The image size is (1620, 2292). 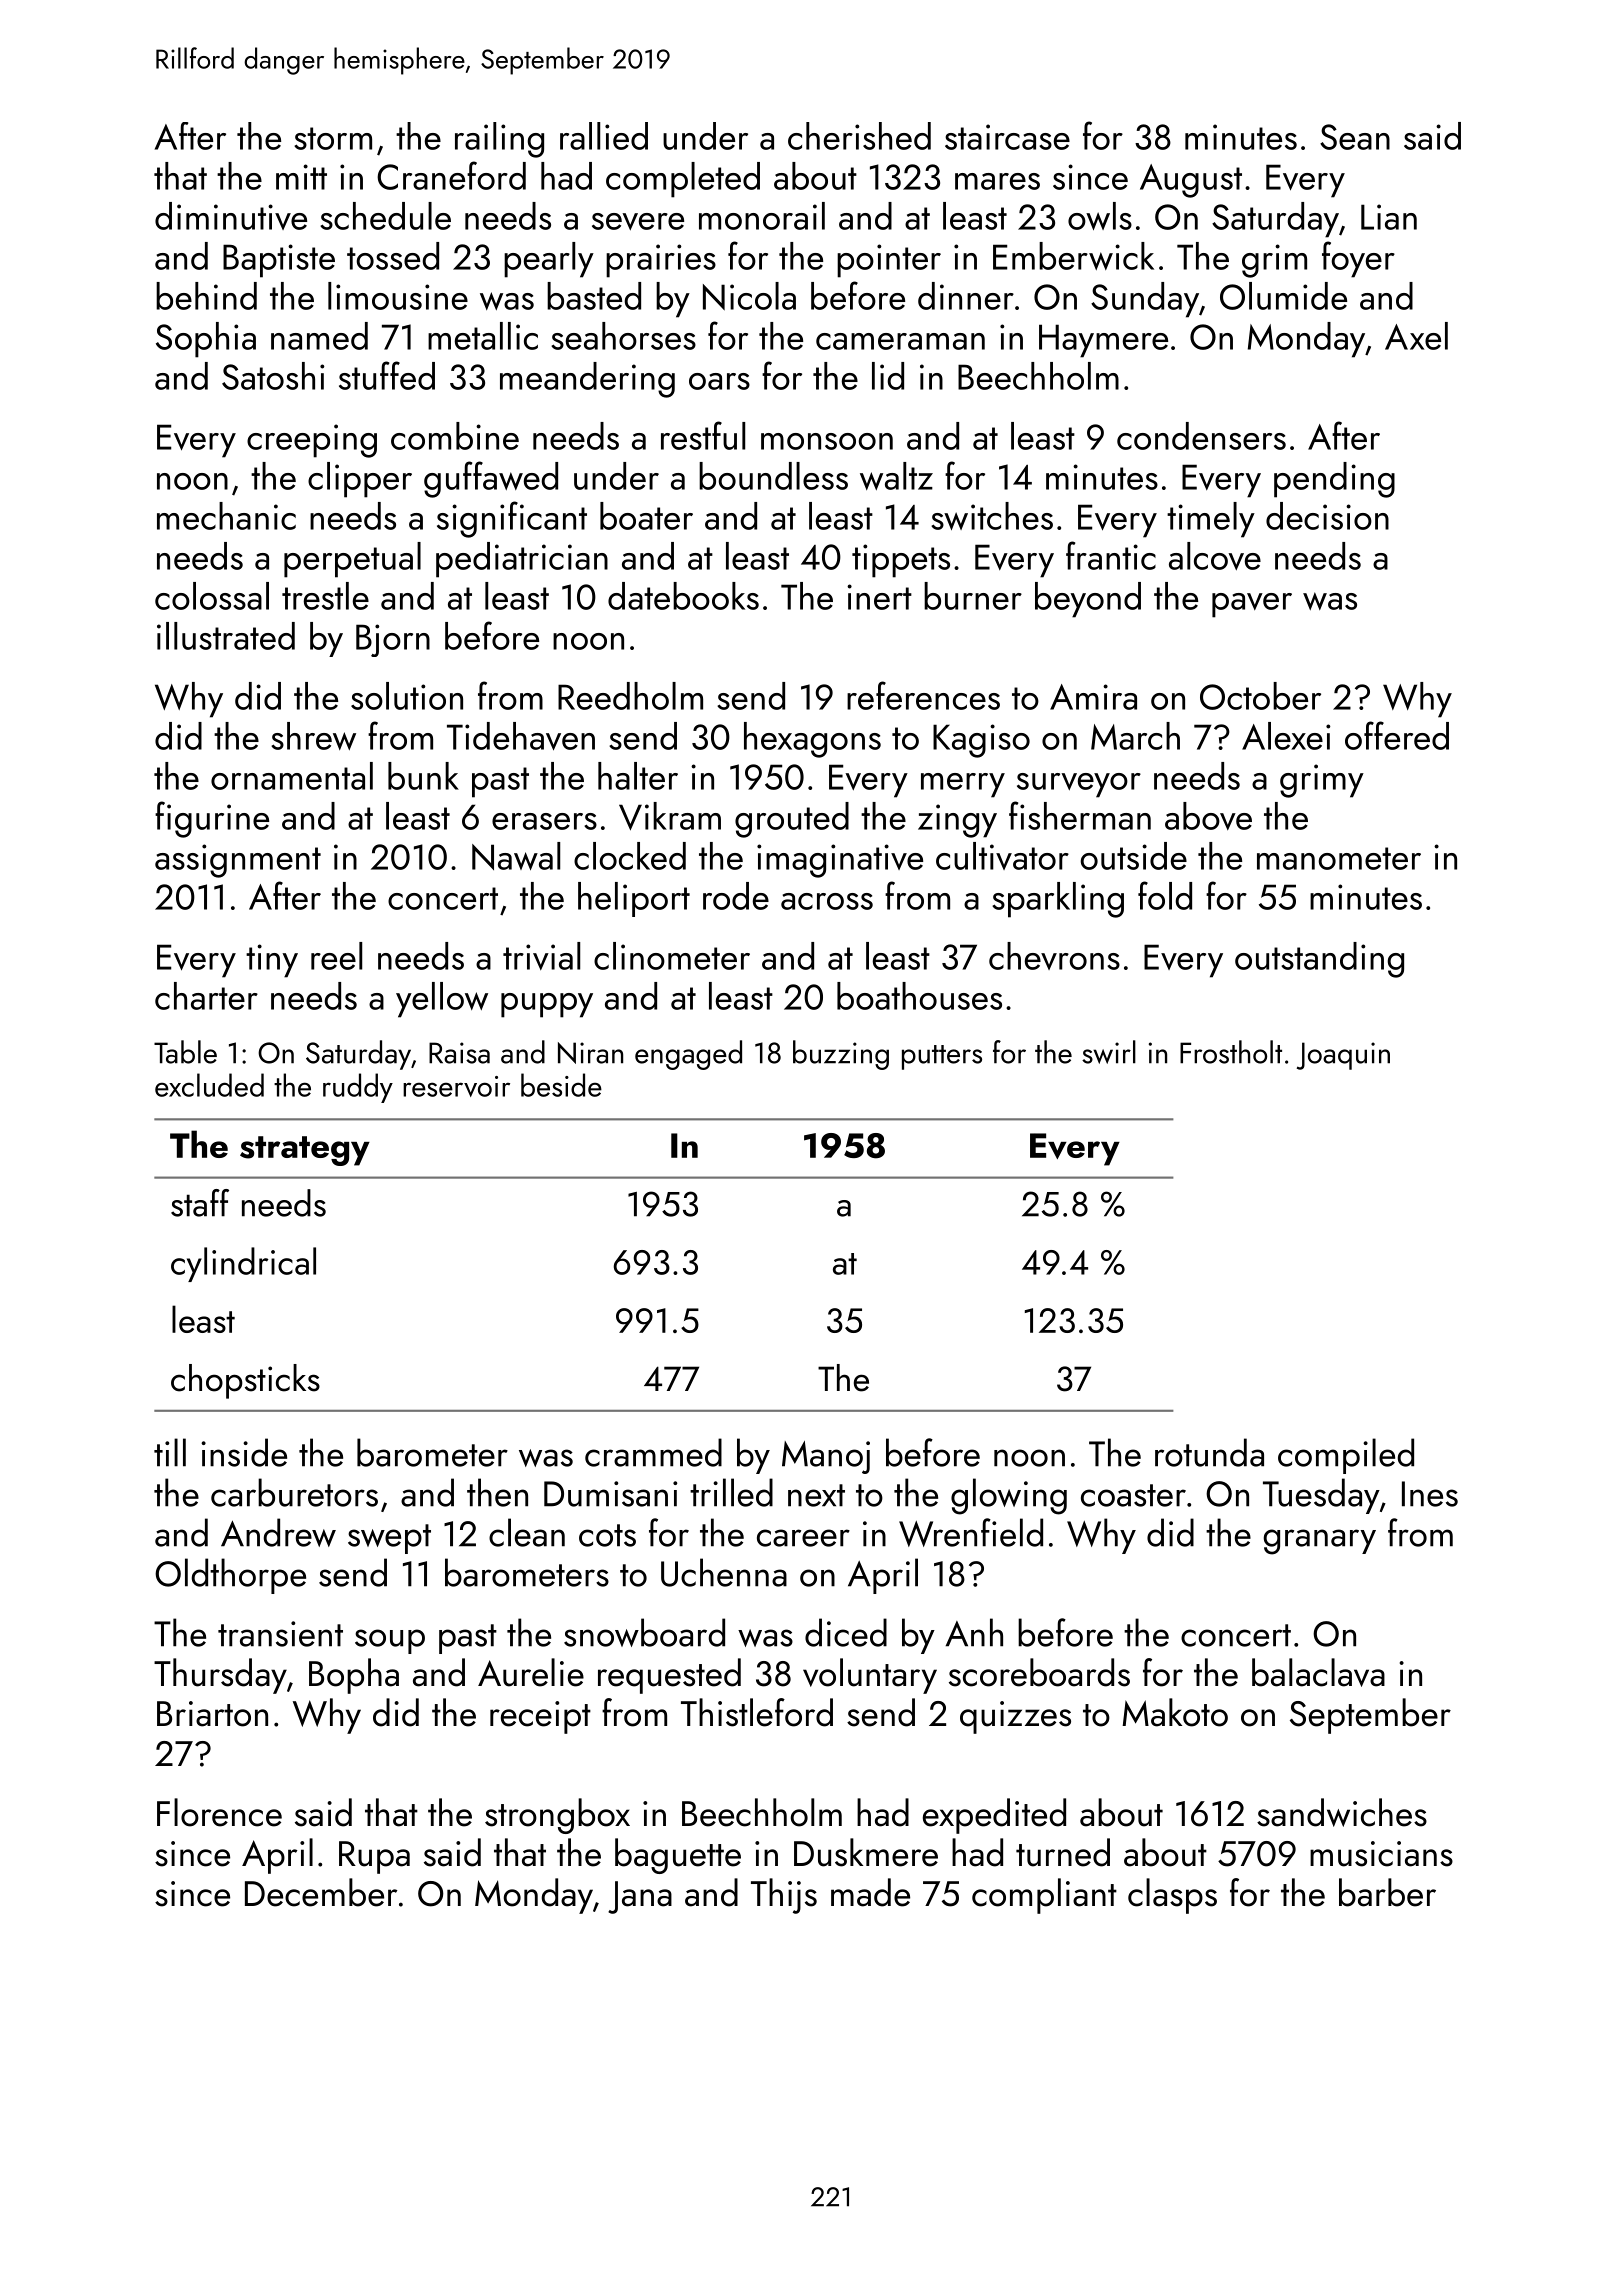 What do you see at coordinates (792, 820) in the page?
I see `grouted` at bounding box center [792, 820].
